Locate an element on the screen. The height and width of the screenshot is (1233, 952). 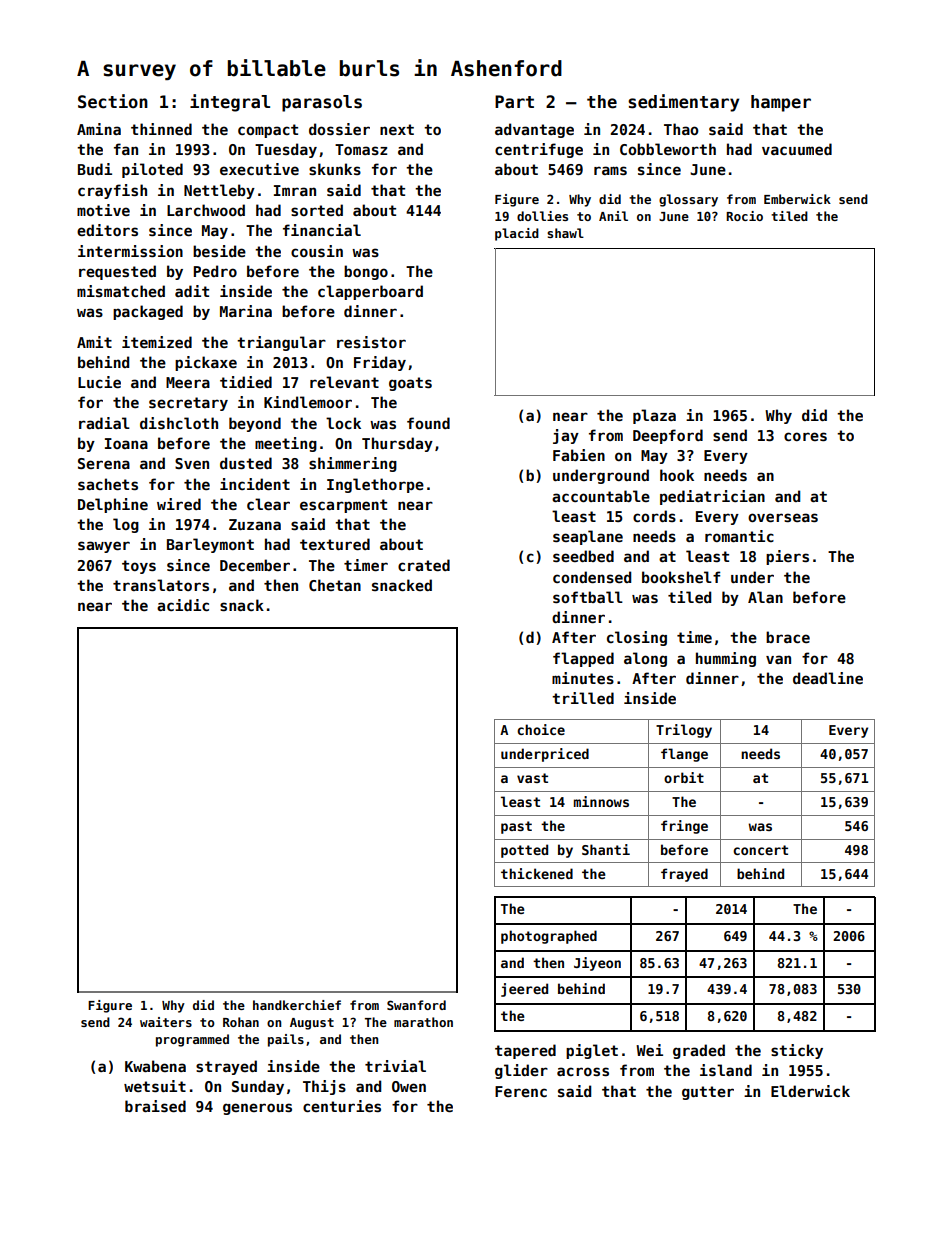
braised is located at coordinates (155, 1106).
